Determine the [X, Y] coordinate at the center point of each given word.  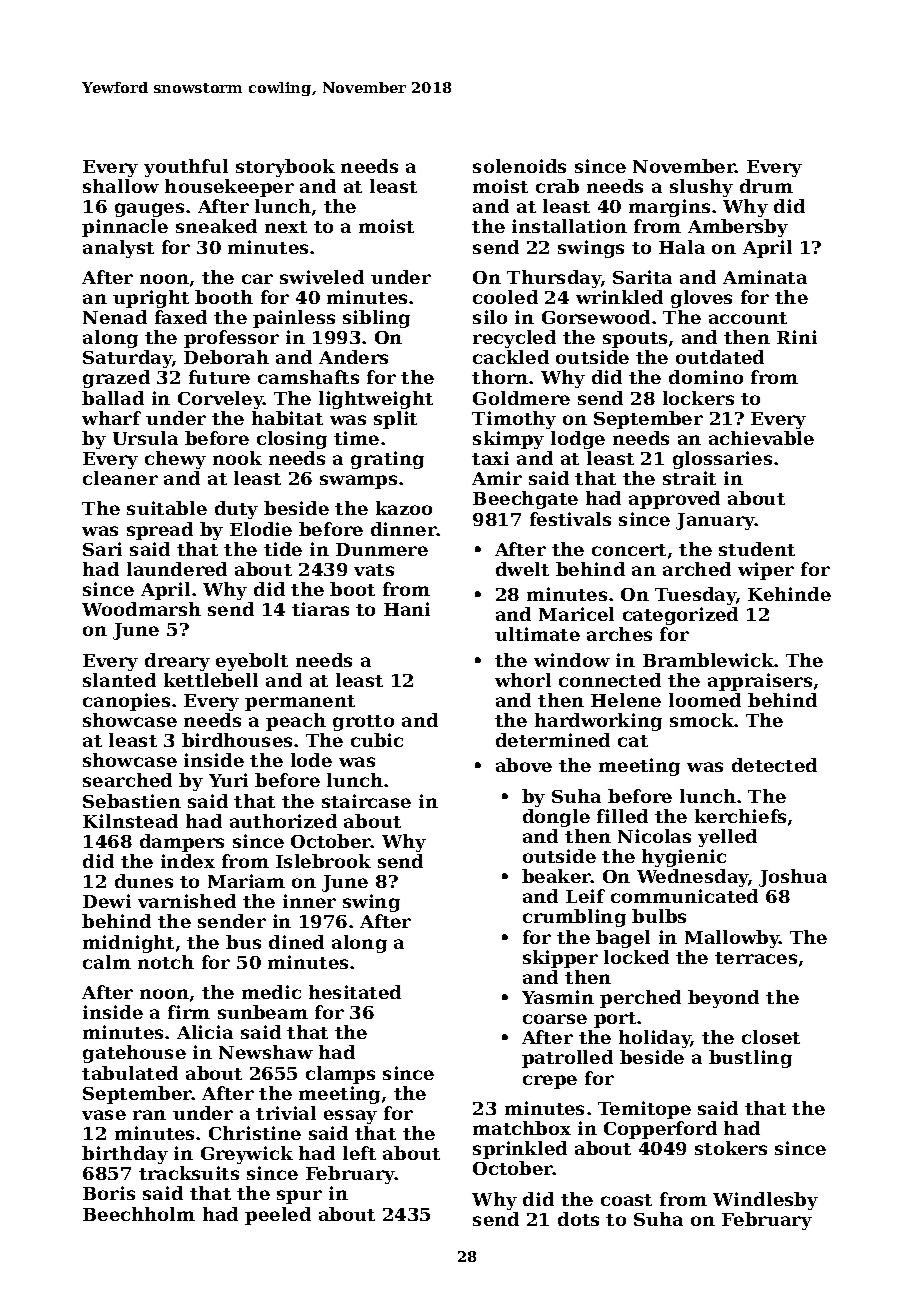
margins [669, 208]
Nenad [115, 317]
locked [636, 957]
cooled [505, 297]
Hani [407, 609]
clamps [340, 1075]
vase [104, 1115]
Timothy [514, 420]
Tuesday [695, 596]
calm [107, 962]
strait [689, 478]
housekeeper [229, 188]
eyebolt [252, 662]
